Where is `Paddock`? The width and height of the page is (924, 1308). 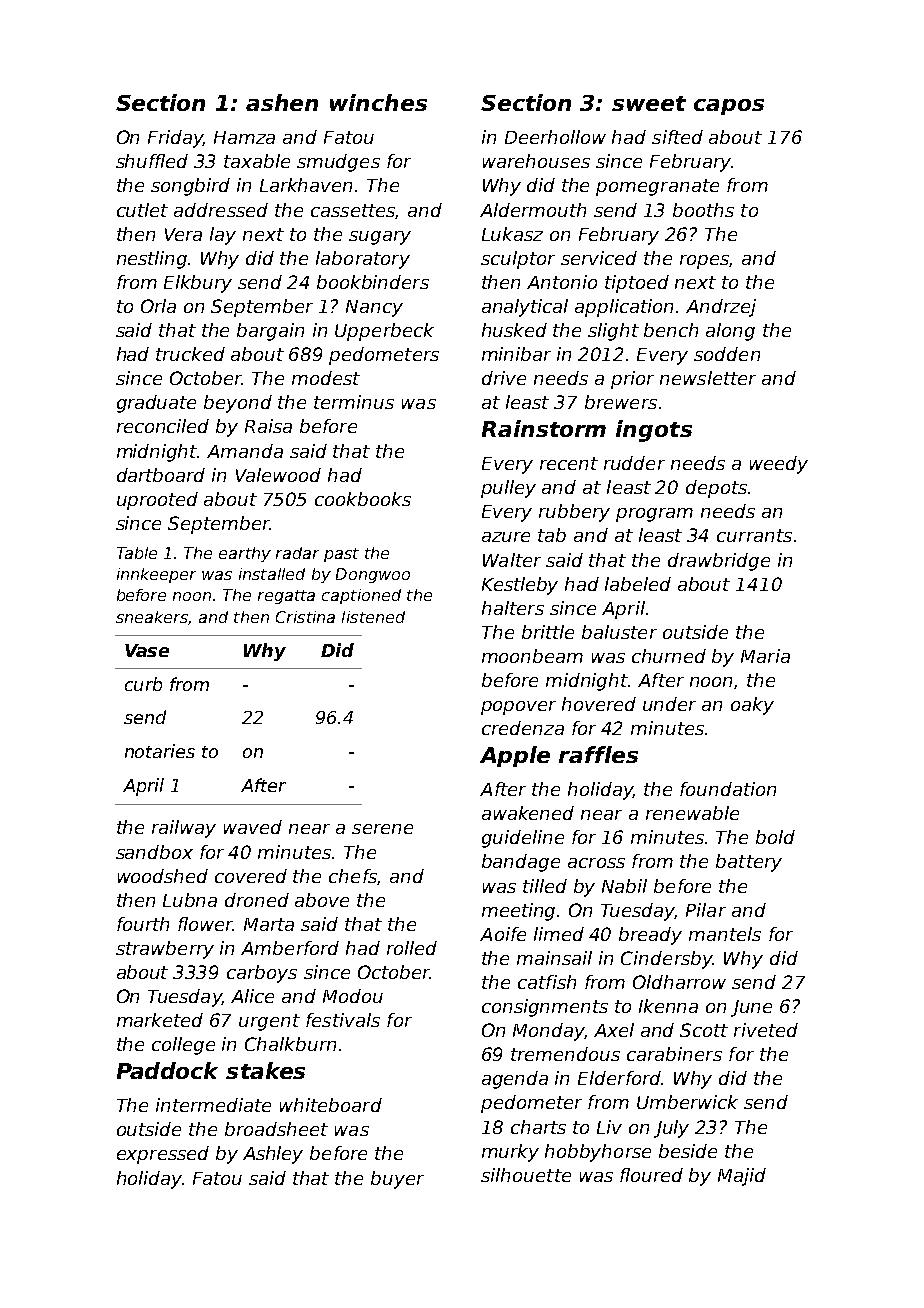 Paddock is located at coordinates (167, 1070).
